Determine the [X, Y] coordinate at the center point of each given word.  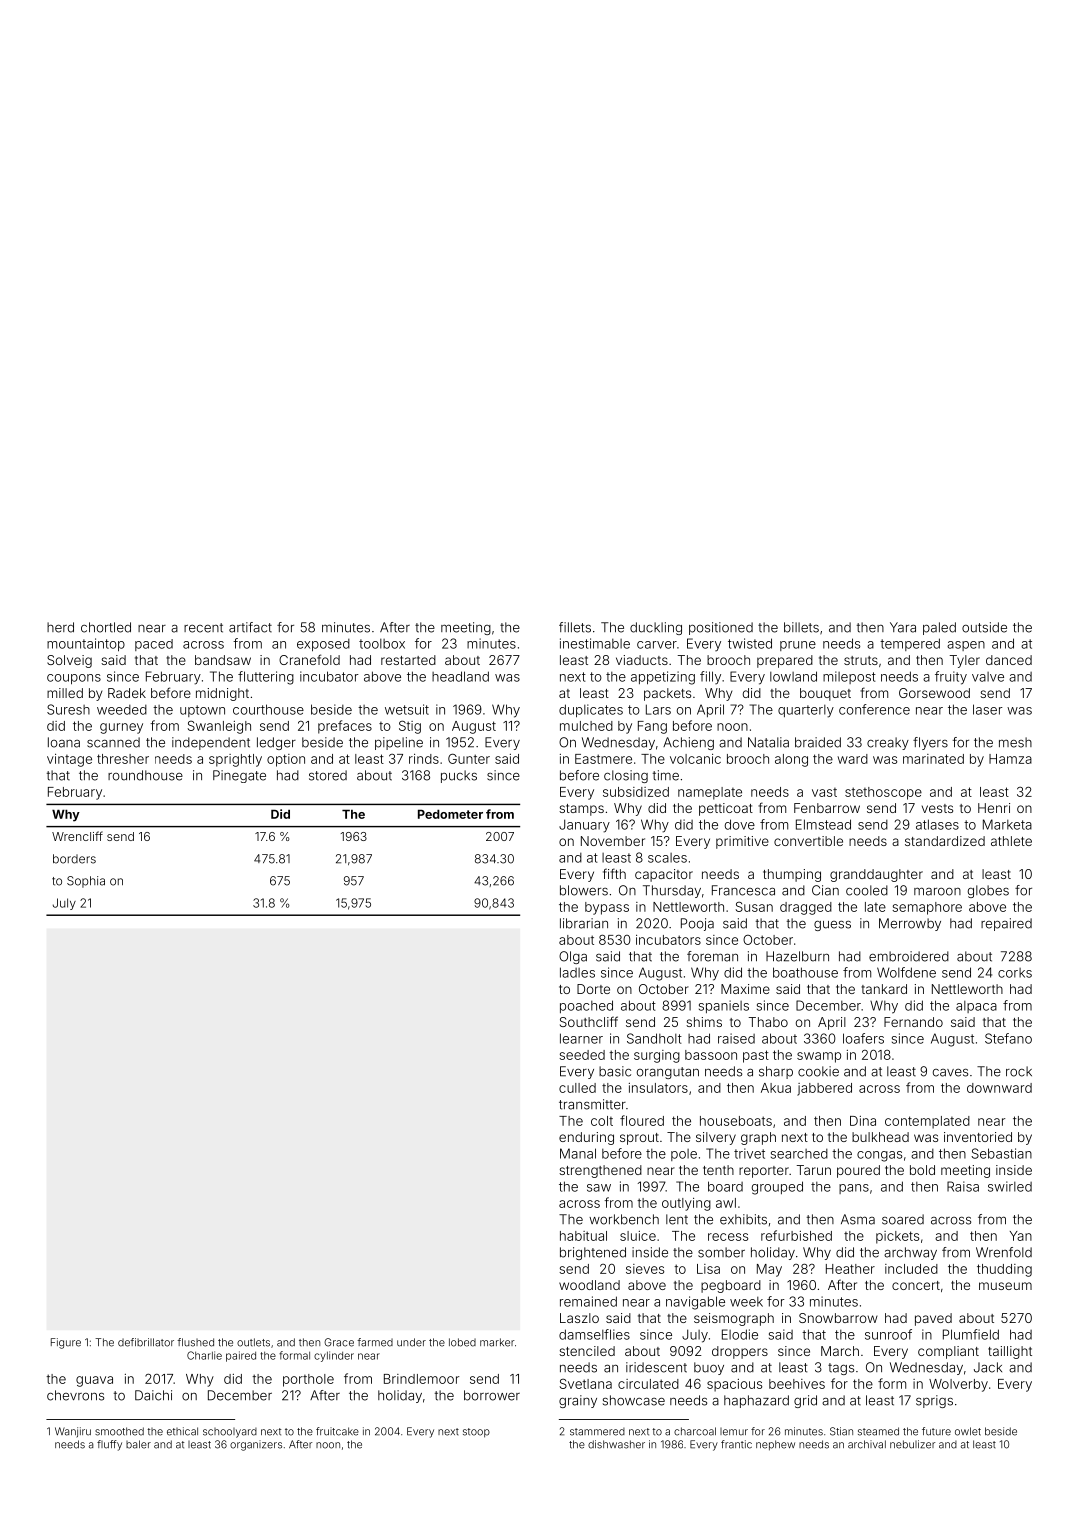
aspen [966, 646]
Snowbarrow [838, 1318]
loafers [863, 1038]
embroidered [909, 956]
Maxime [745, 989]
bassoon [711, 1055]
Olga [573, 957]
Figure [66, 1343]
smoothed [119, 1431]
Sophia [86, 882]
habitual [583, 1236]
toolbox [382, 644]
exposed [323, 645]
